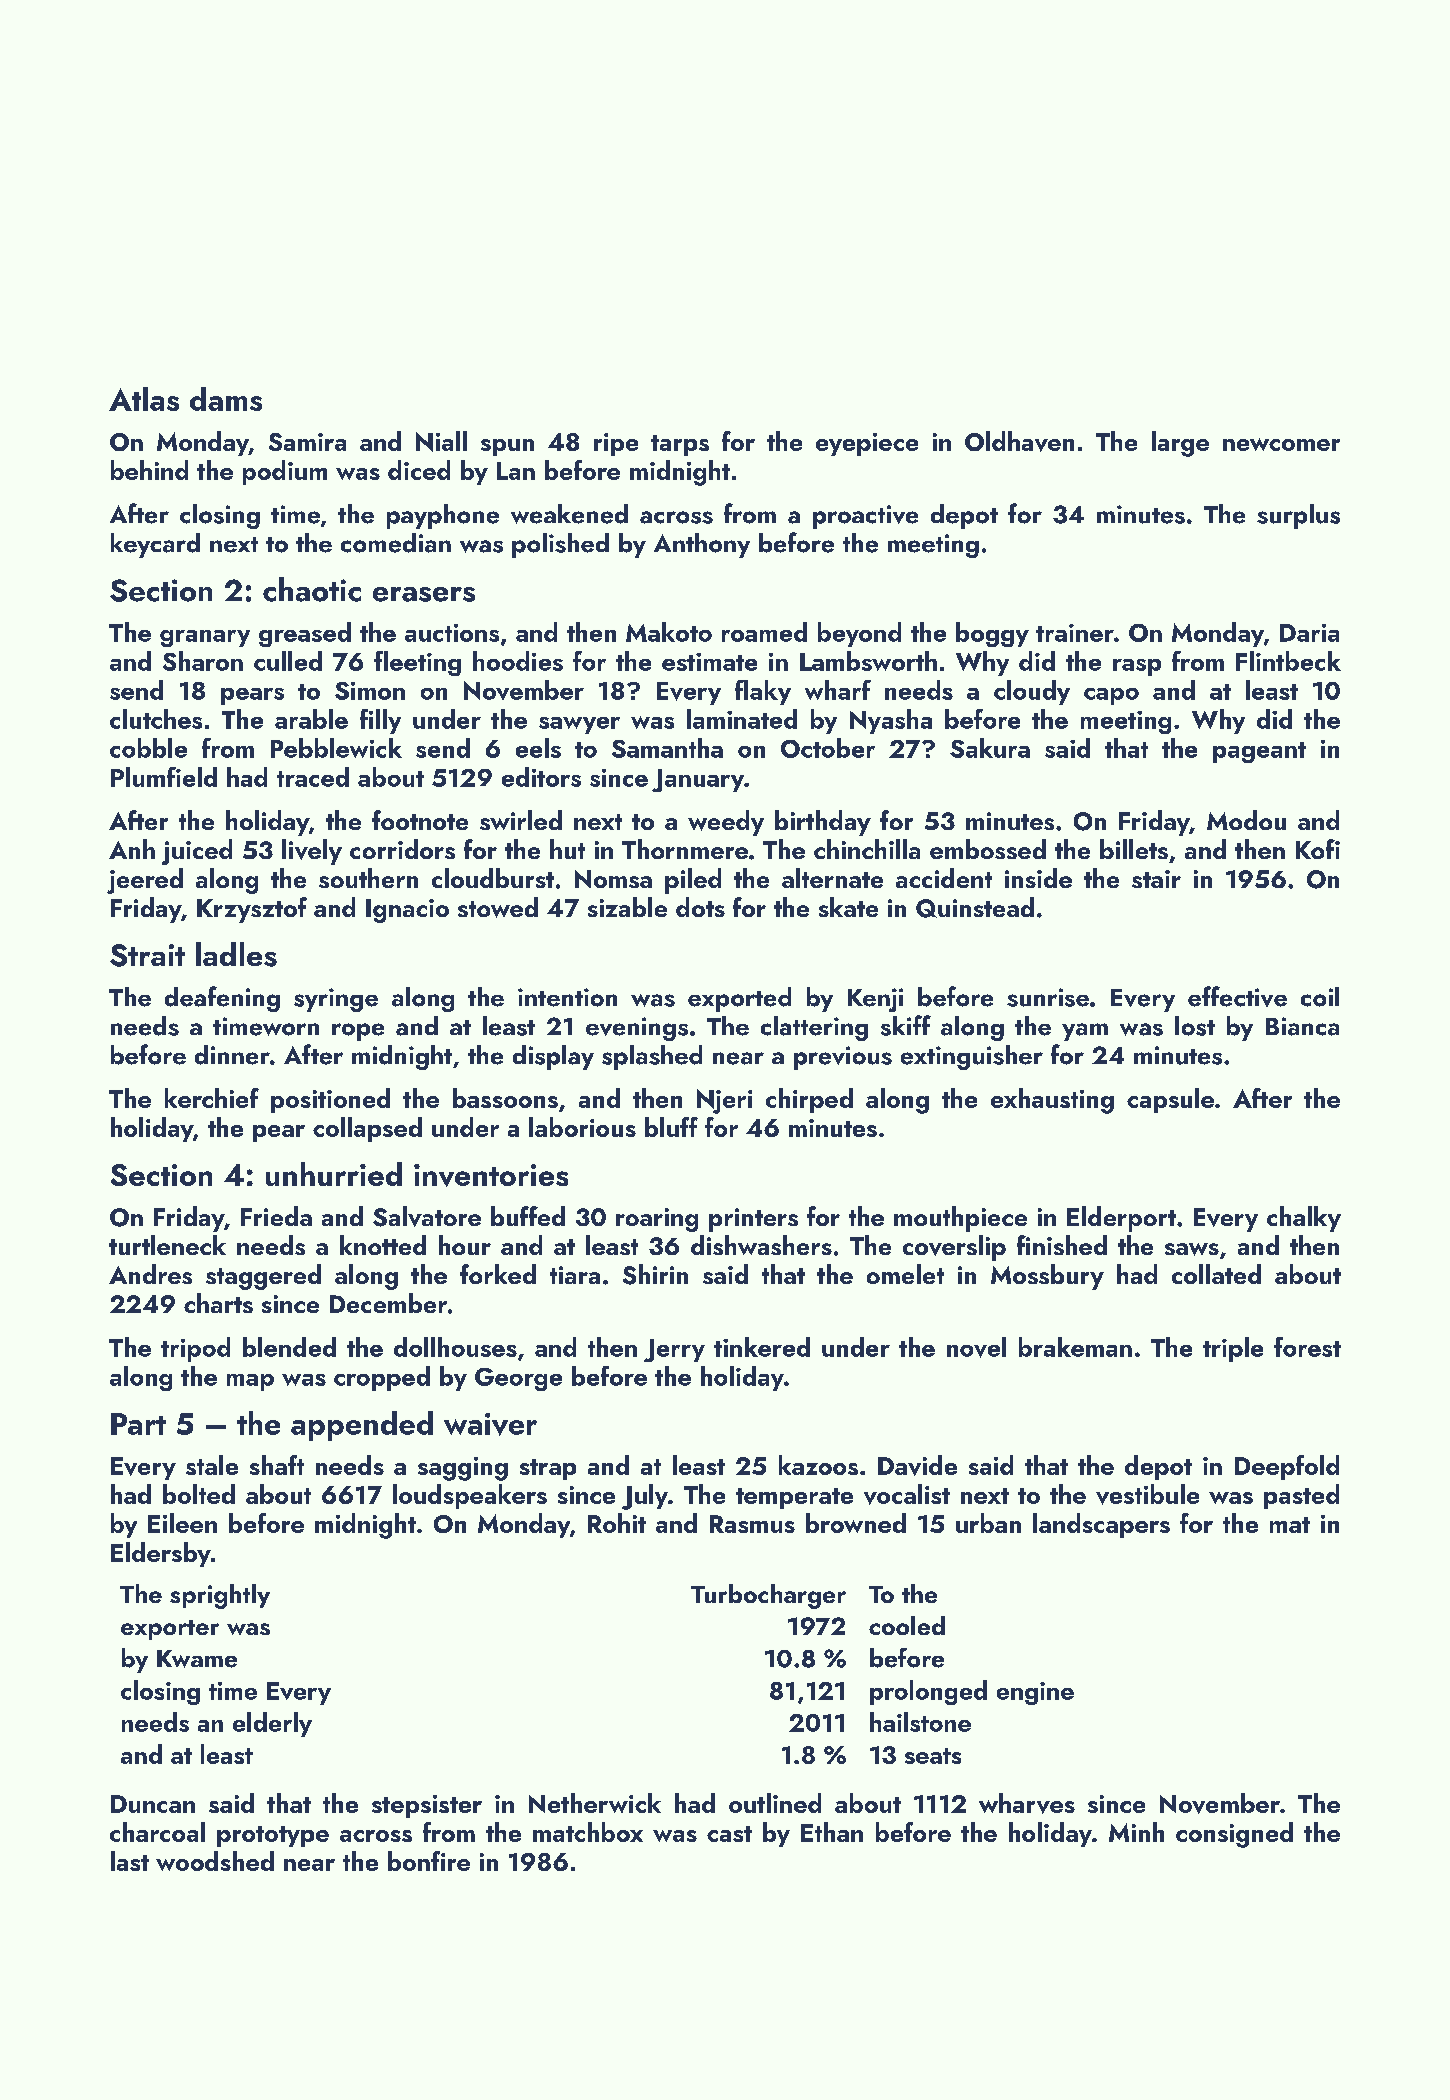  I want to click on elderly, so click(272, 1724).
